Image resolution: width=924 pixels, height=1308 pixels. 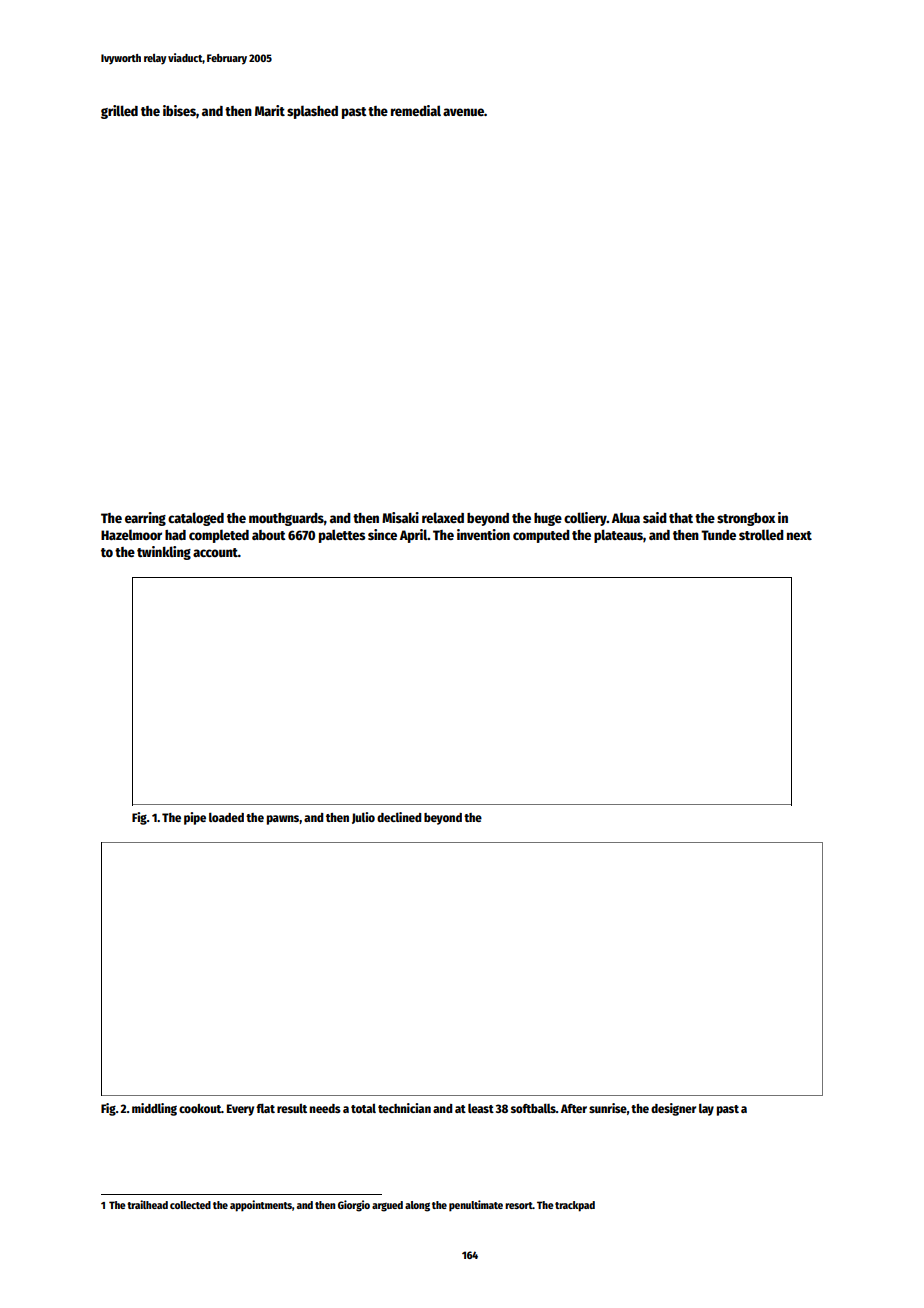 I want to click on remedial, so click(x=416, y=110).
